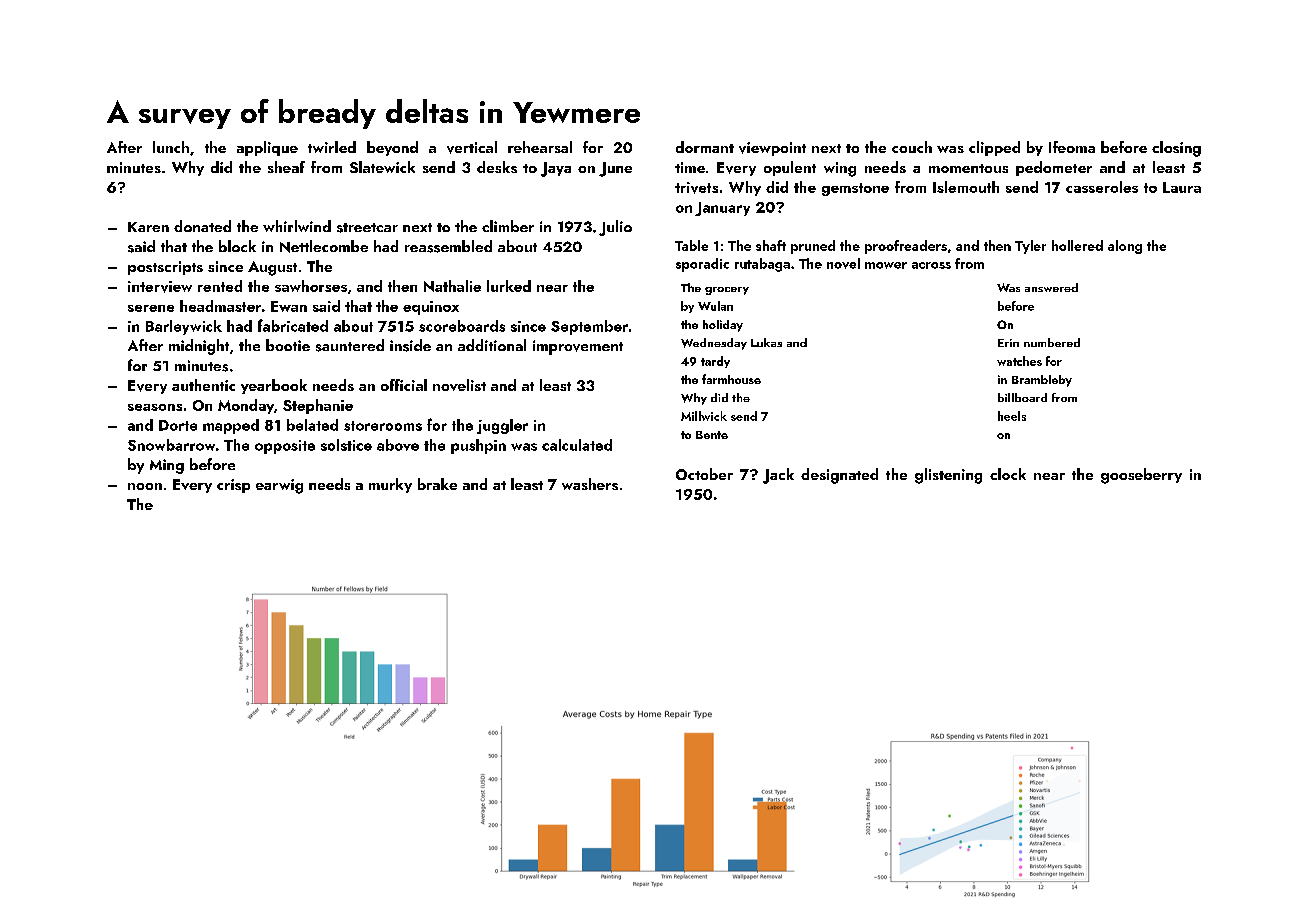  Describe the element at coordinates (1012, 416) in the page. I see `heels` at that location.
